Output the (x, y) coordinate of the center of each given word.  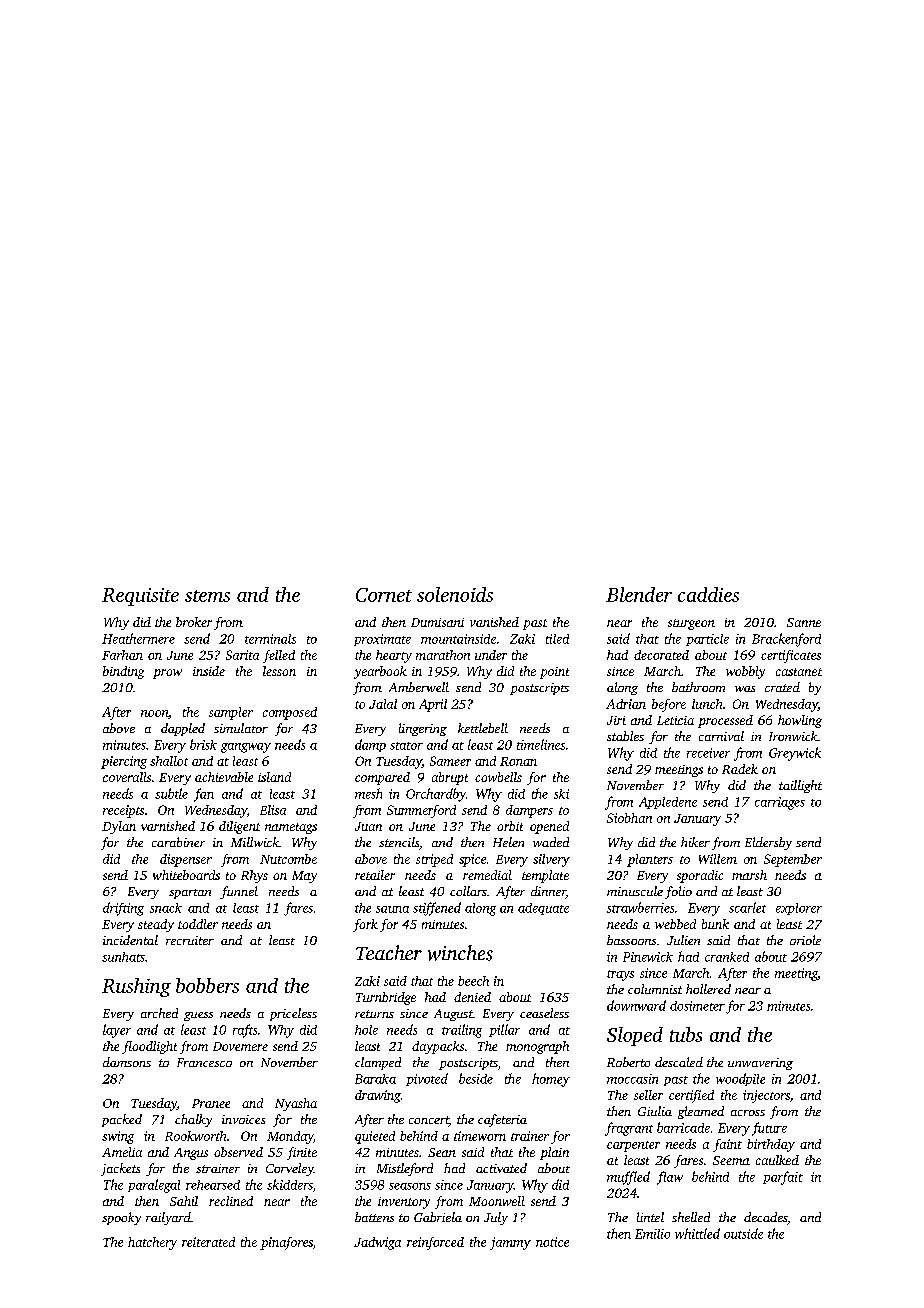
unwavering (760, 1064)
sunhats (123, 957)
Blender (639, 594)
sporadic (700, 876)
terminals (270, 639)
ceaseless (544, 1013)
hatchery (152, 1243)
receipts (123, 811)
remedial (487, 875)
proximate (382, 640)
